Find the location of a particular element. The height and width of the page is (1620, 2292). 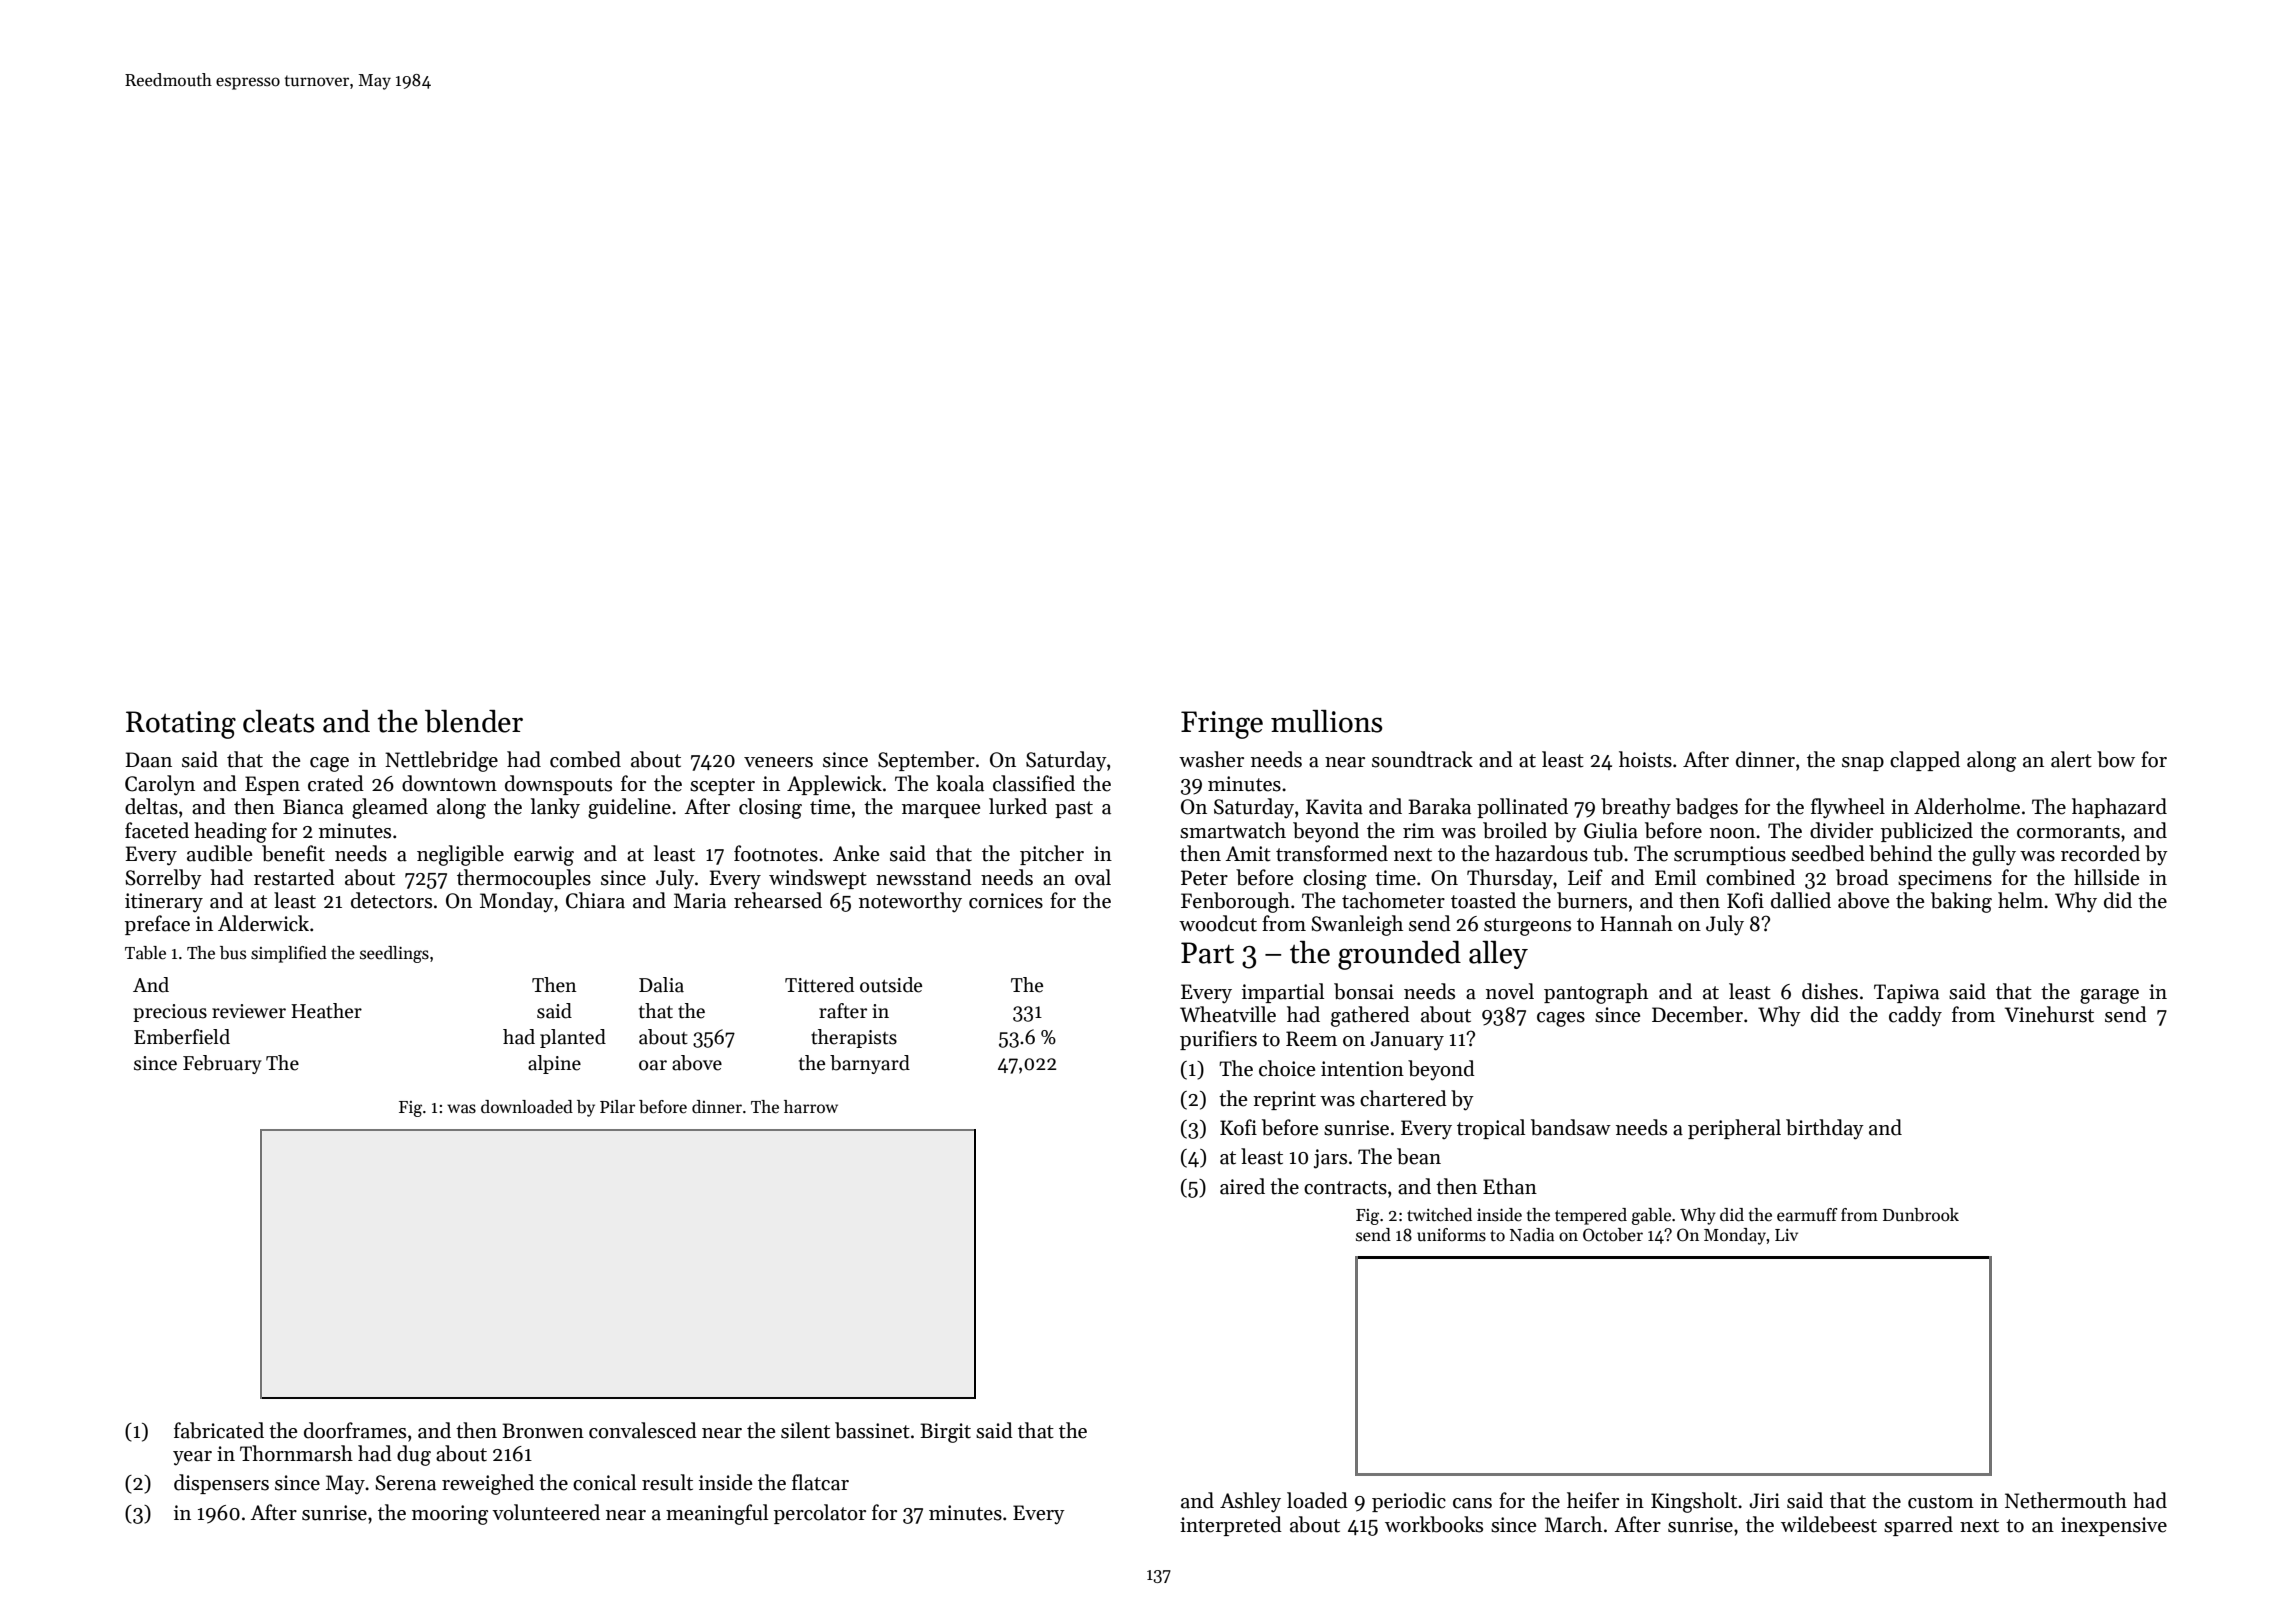

uniforms is located at coordinates (1451, 1235).
